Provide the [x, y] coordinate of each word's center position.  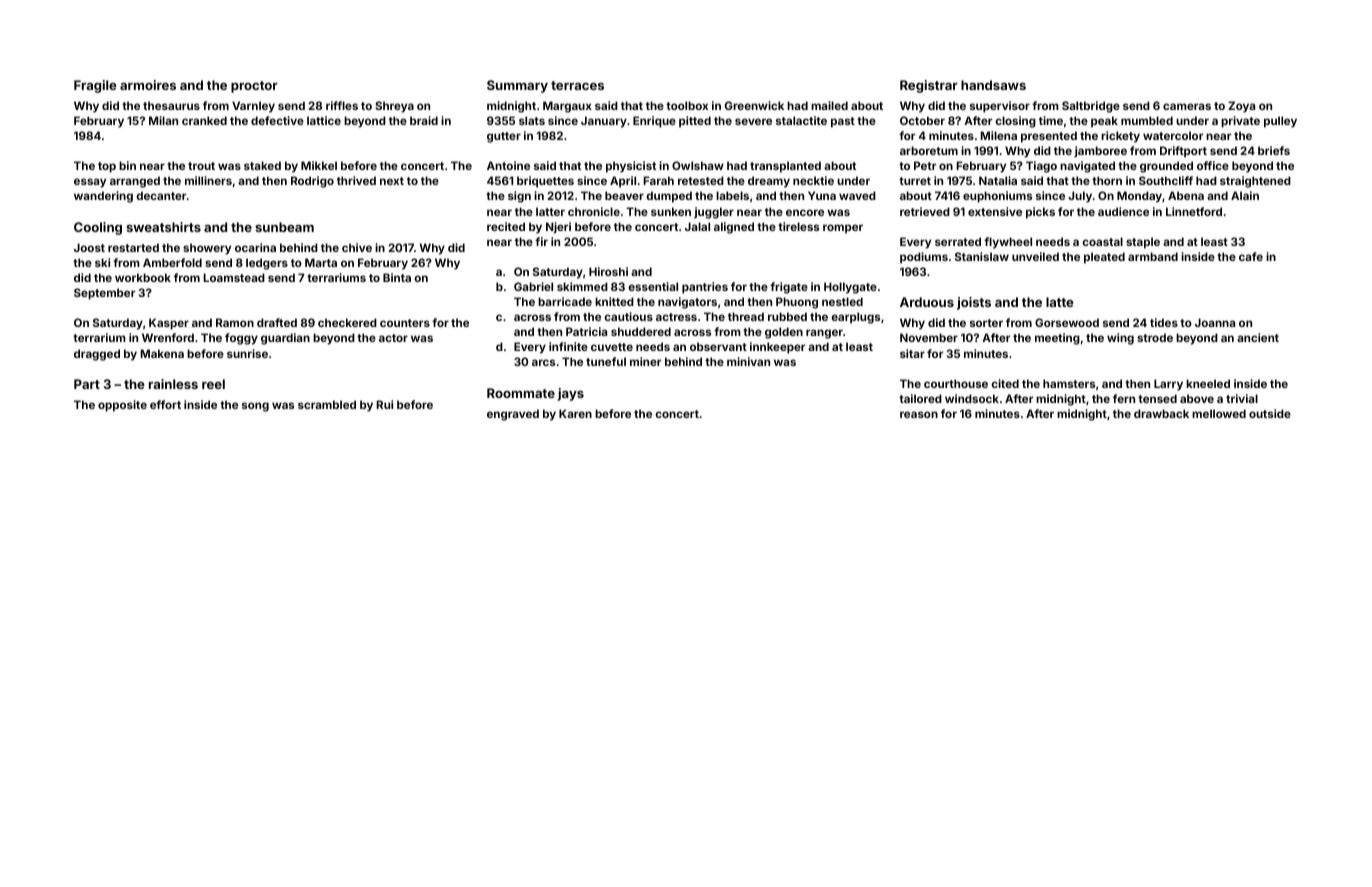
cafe [1251, 256]
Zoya [1241, 107]
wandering [103, 197]
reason [919, 414]
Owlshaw [698, 165]
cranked [204, 120]
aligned [734, 228]
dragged [97, 355]
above [1197, 398]
